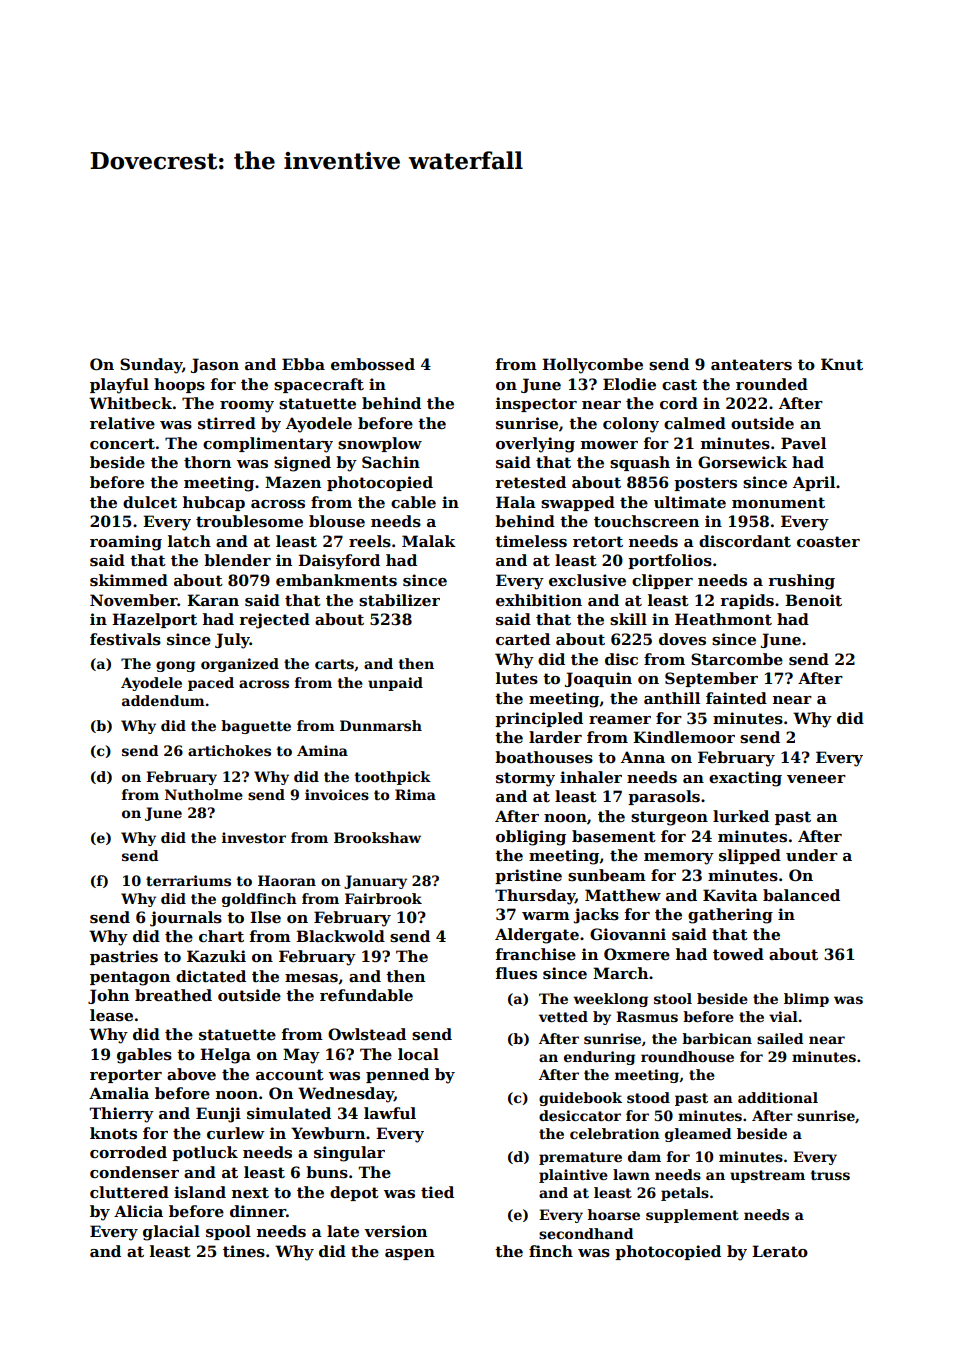 The image size is (955, 1354). Describe the element at coordinates (249, 521) in the screenshot. I see `troublesome` at that location.
